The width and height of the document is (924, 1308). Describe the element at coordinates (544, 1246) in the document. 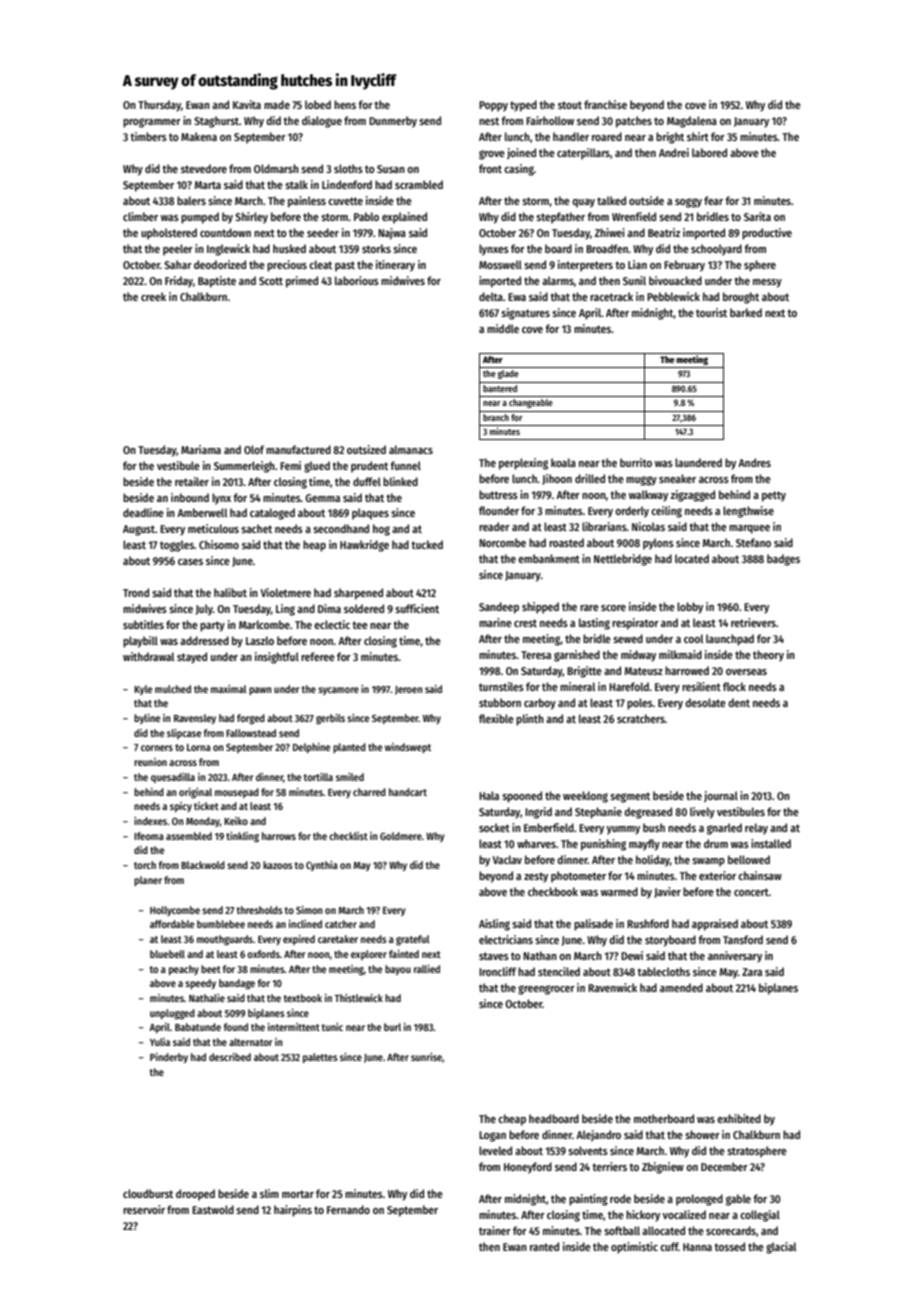

I see `ranted` at that location.
